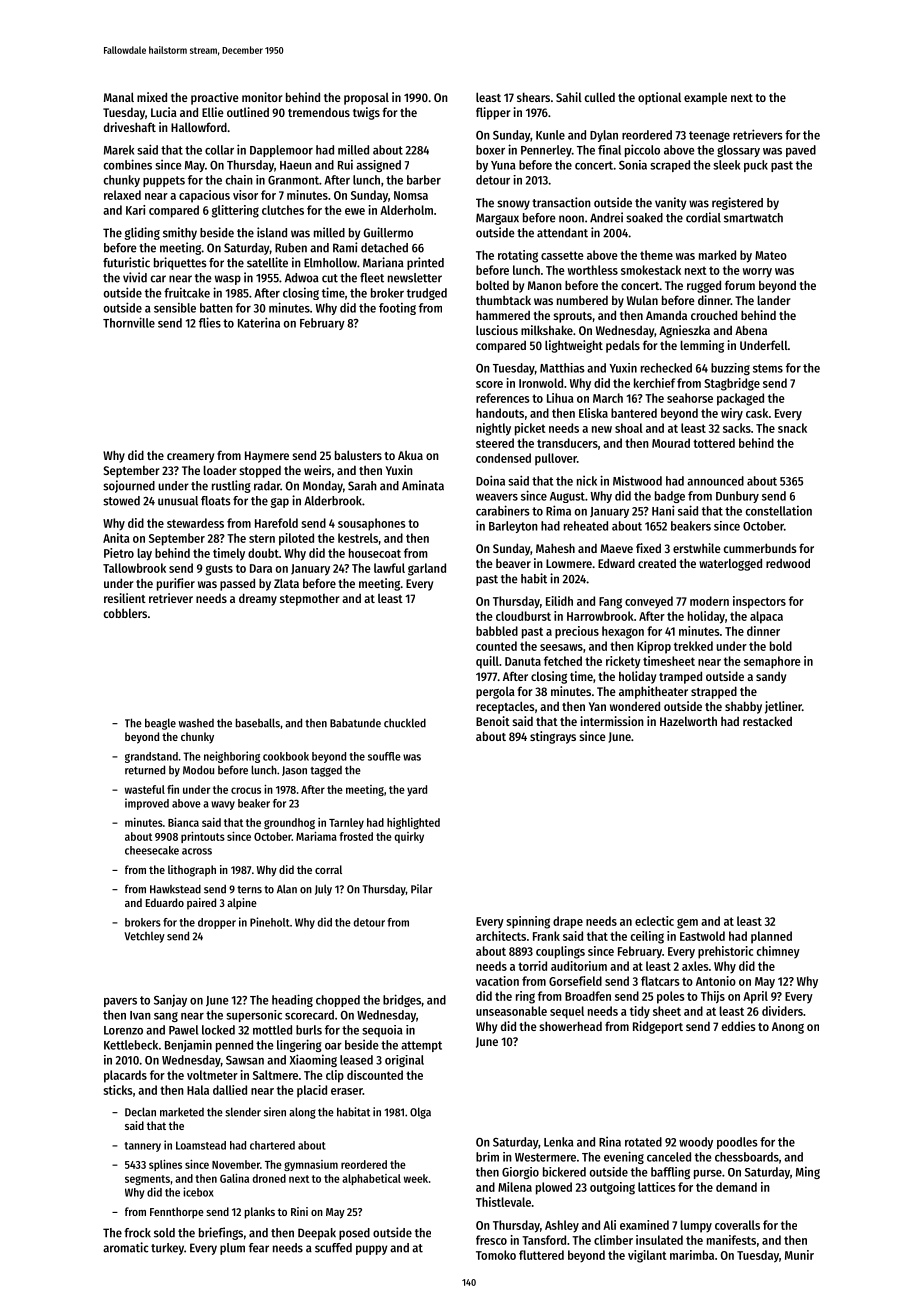 This screenshot has height=1308, width=924. Describe the element at coordinates (634, 413) in the screenshot. I see `bantered` at that location.
